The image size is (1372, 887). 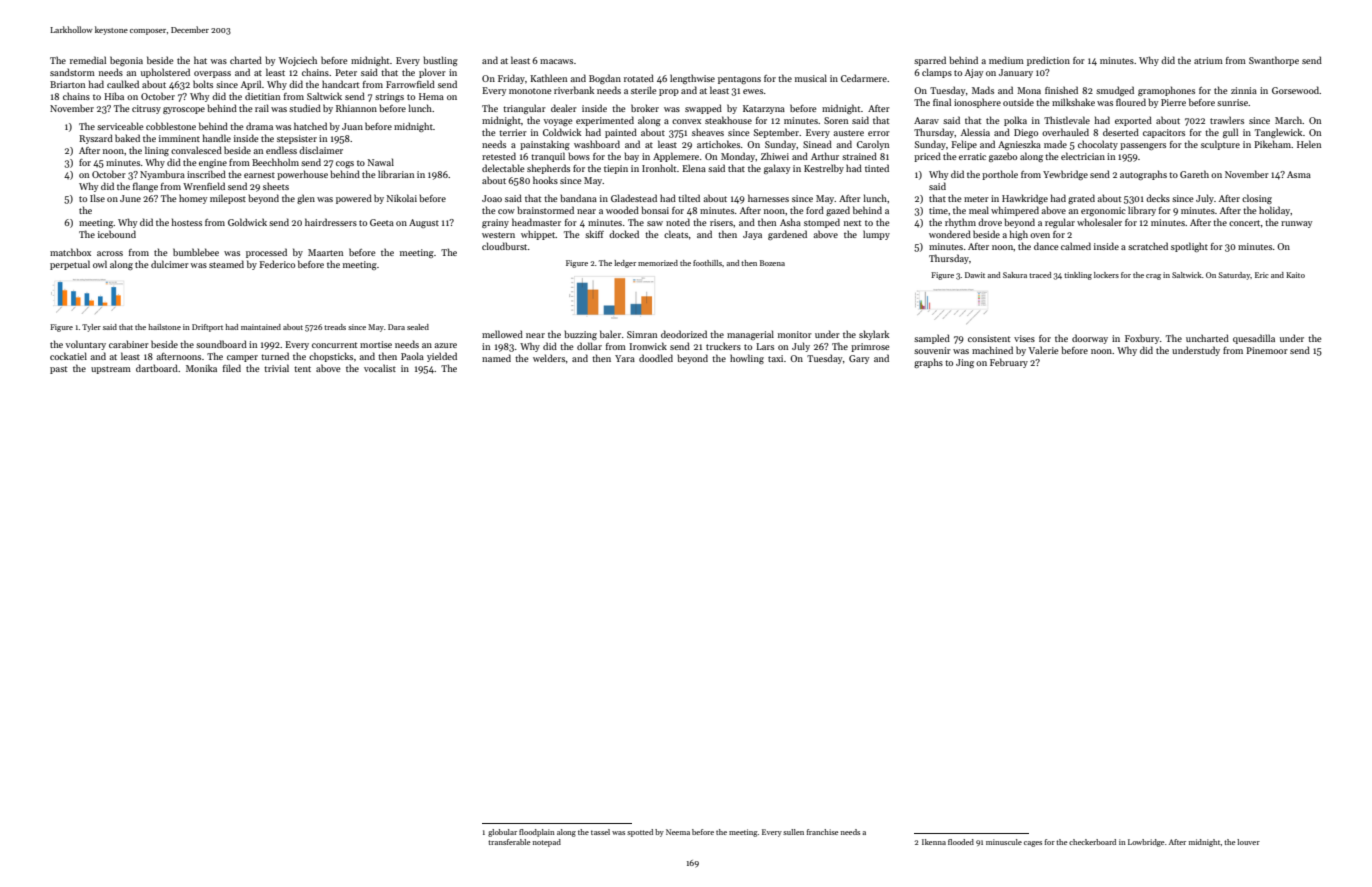 What do you see at coordinates (793, 832) in the screenshot?
I see `sullen` at bounding box center [793, 832].
